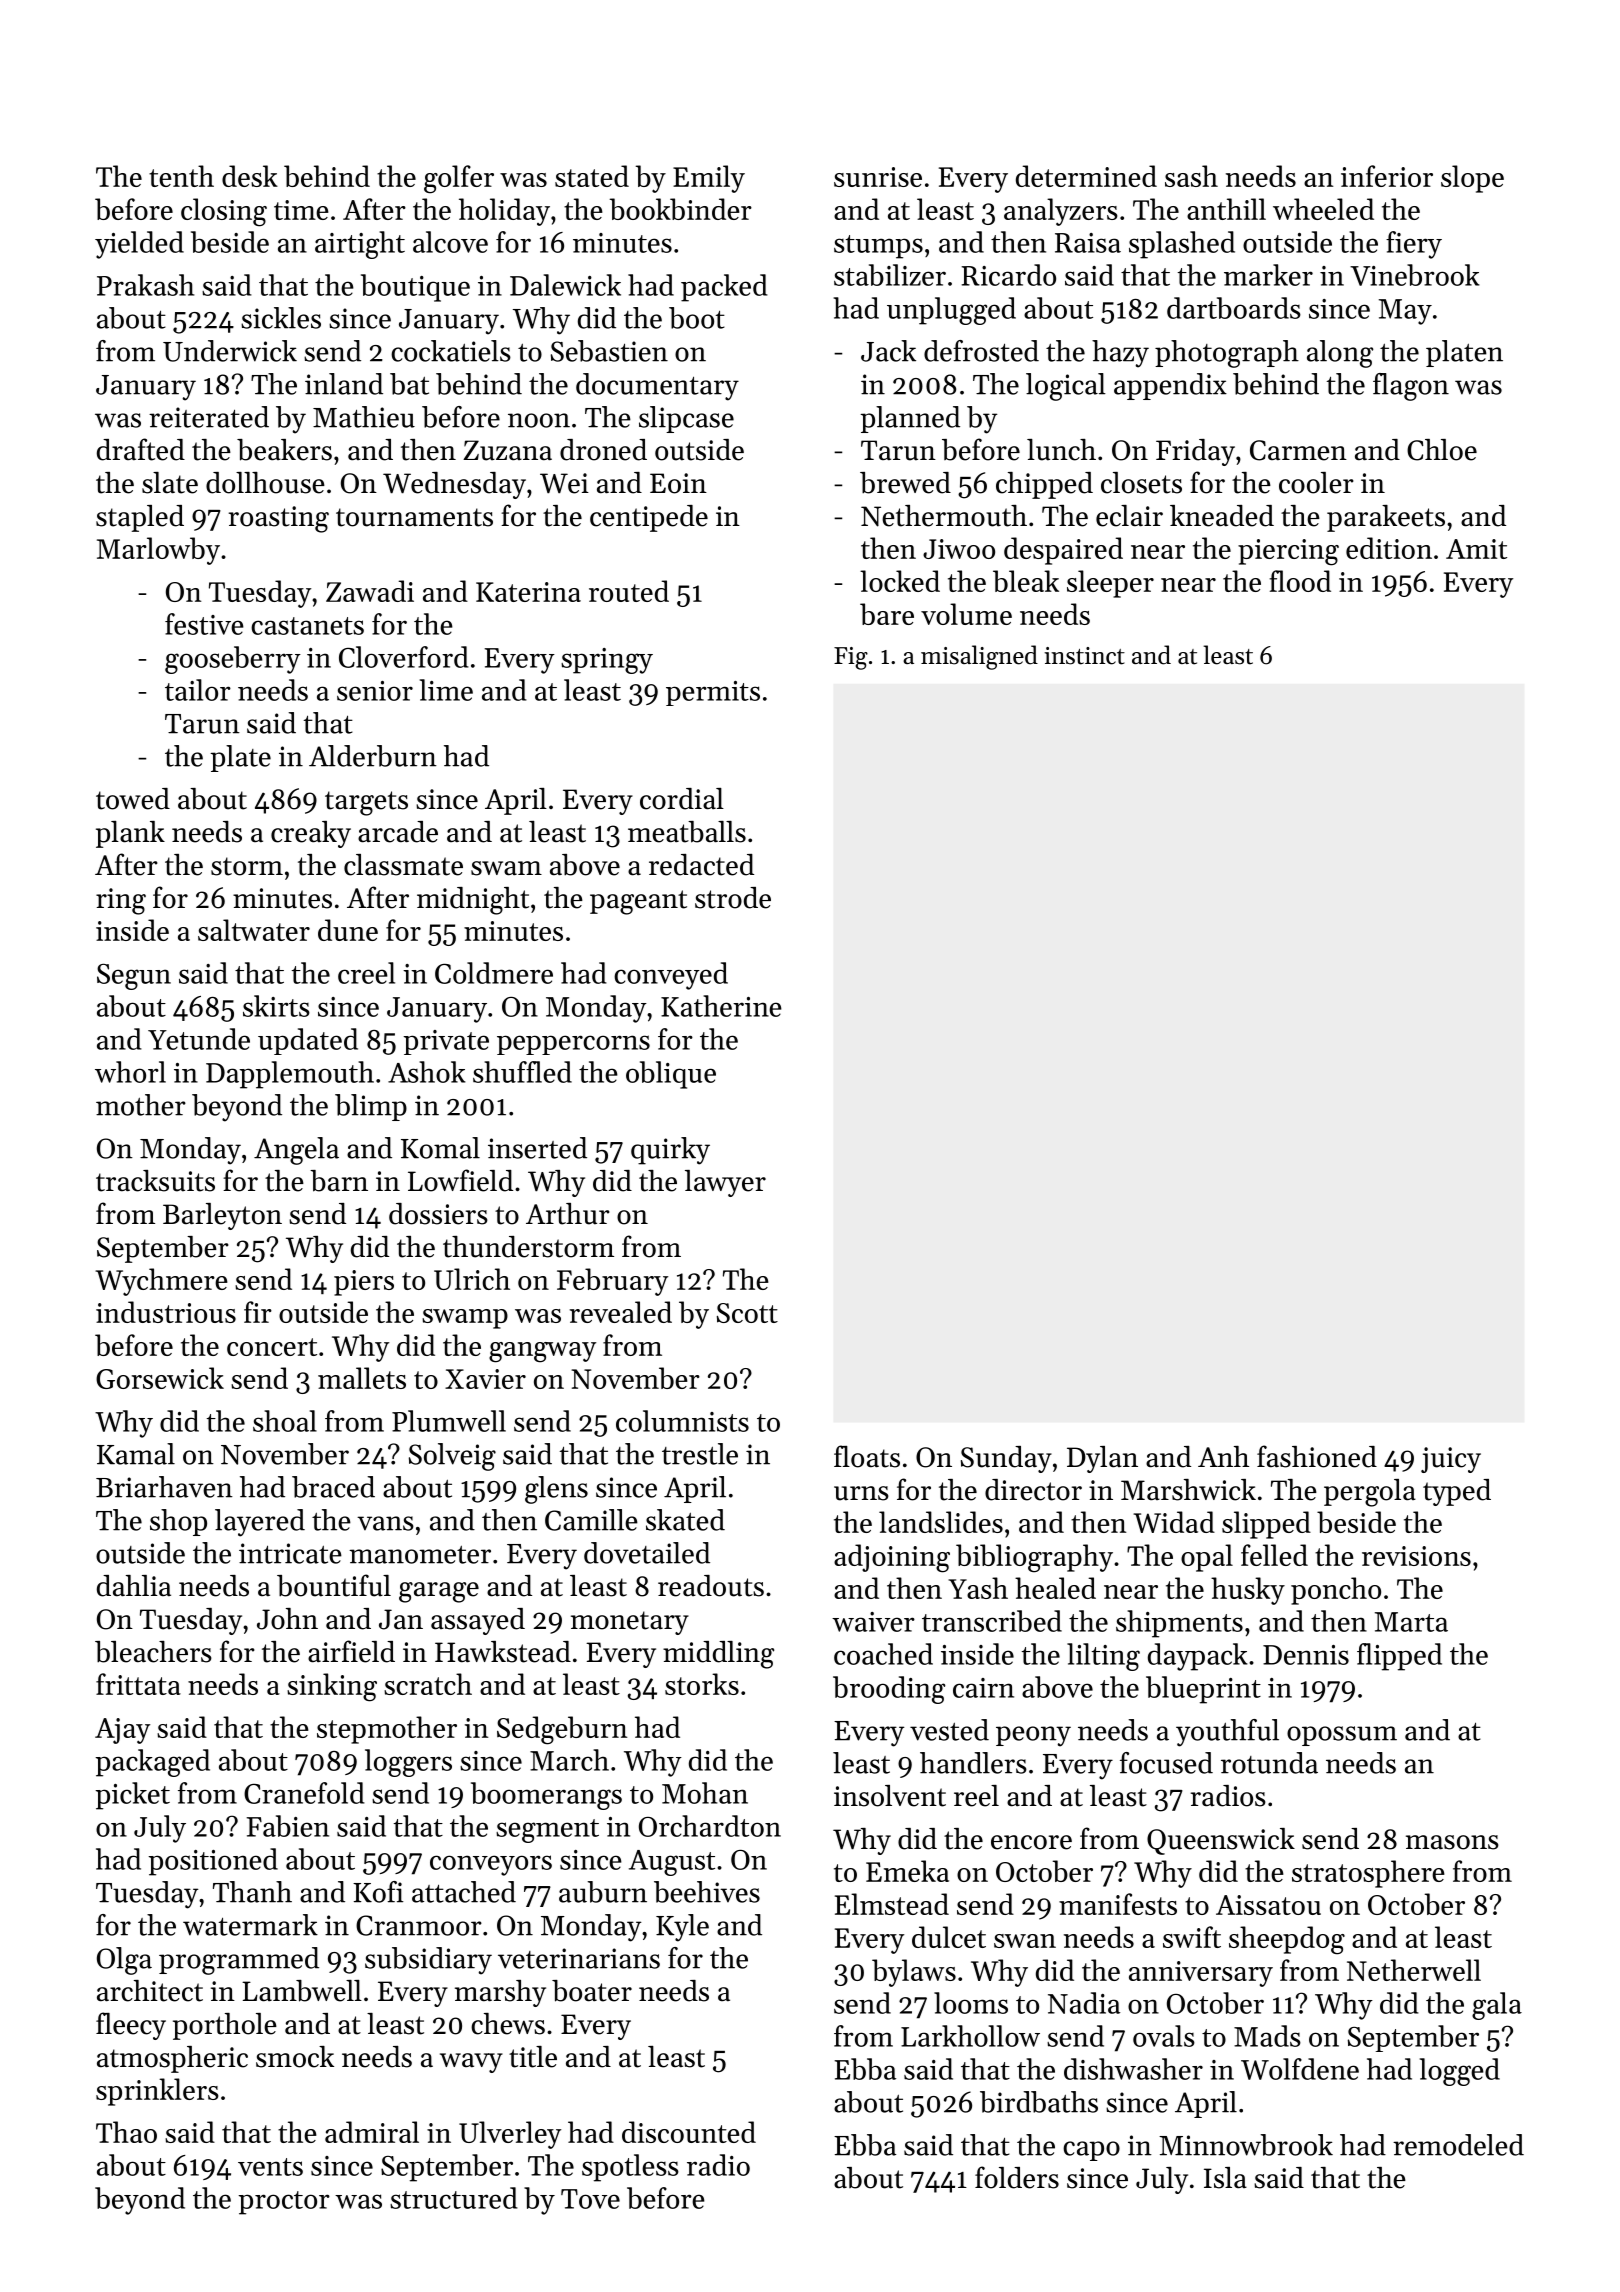 This screenshot has height=2292, width=1620. What do you see at coordinates (568, 1214) in the screenshot?
I see `Arthur` at bounding box center [568, 1214].
